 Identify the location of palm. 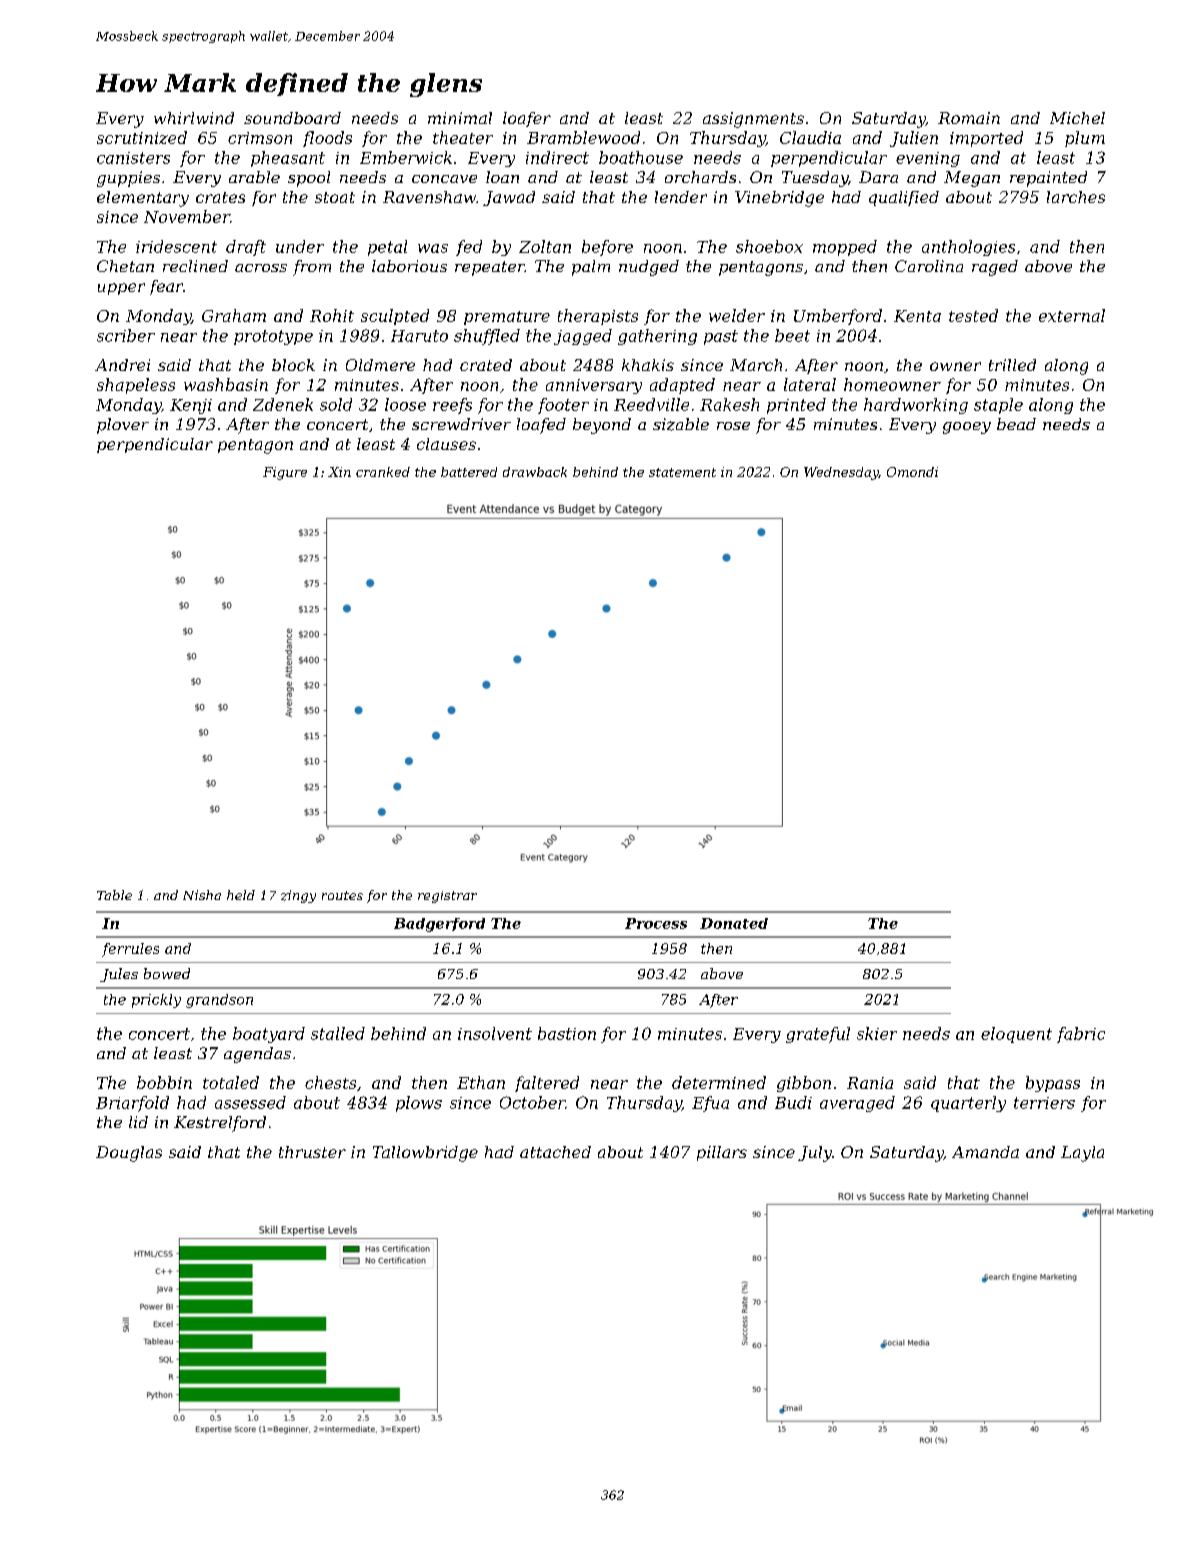
(591, 268).
